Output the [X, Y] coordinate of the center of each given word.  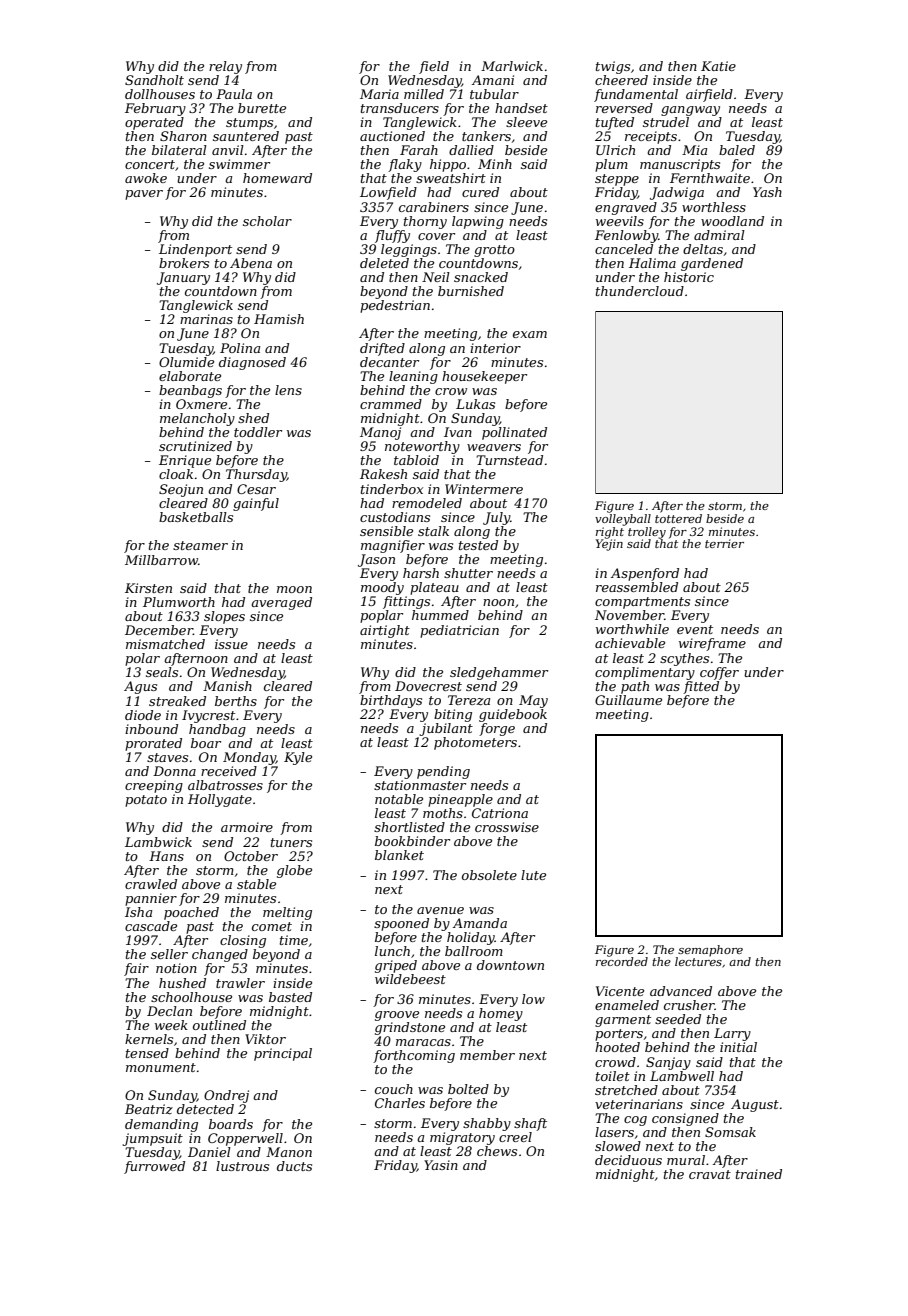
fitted [701, 687]
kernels [149, 1039]
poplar [381, 616]
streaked [177, 701]
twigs [613, 67]
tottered [678, 518]
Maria [379, 94]
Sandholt [154, 80]
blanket [399, 855]
